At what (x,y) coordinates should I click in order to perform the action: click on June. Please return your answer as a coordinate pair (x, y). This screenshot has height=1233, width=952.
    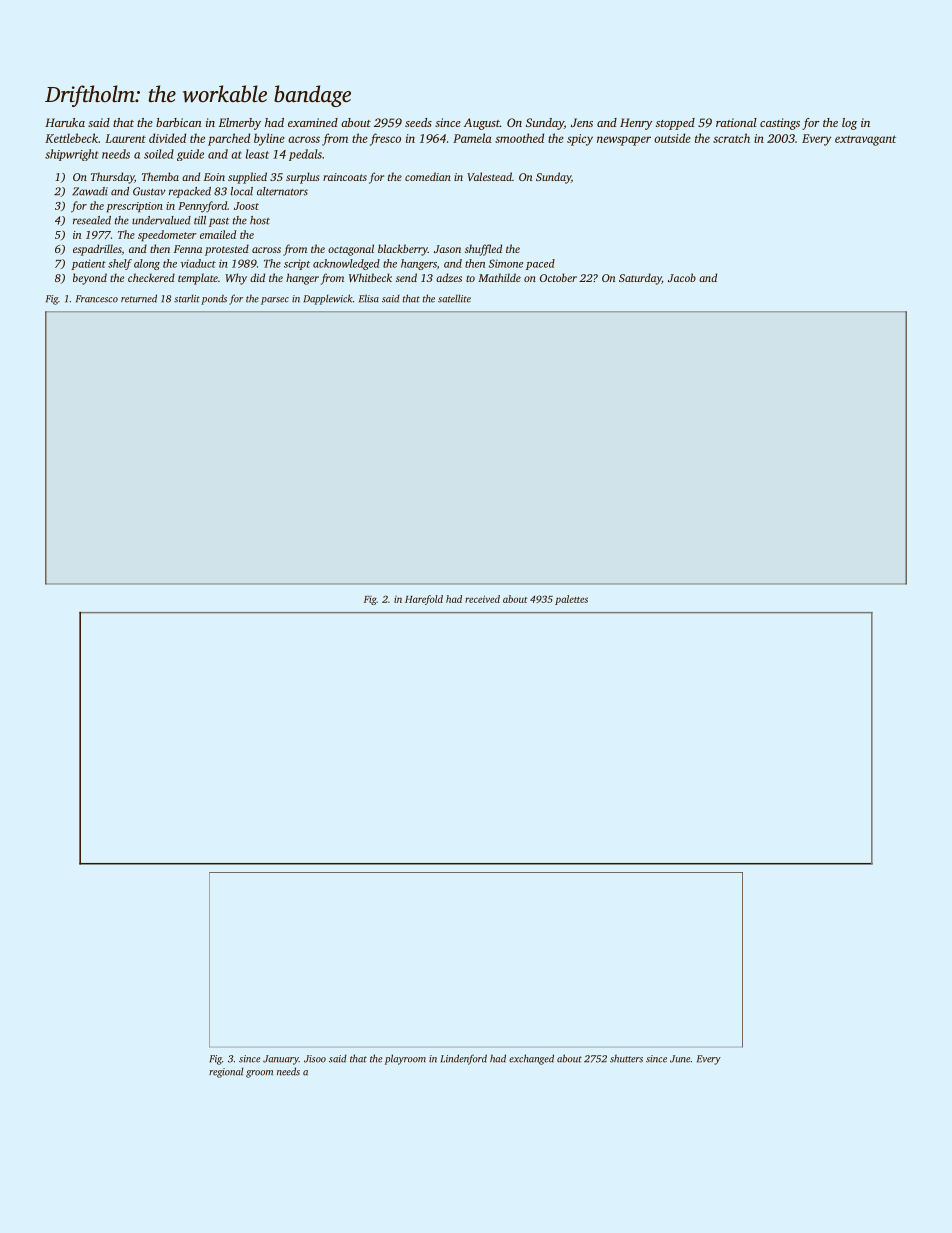
    Looking at the image, I should click on (680, 1059).
